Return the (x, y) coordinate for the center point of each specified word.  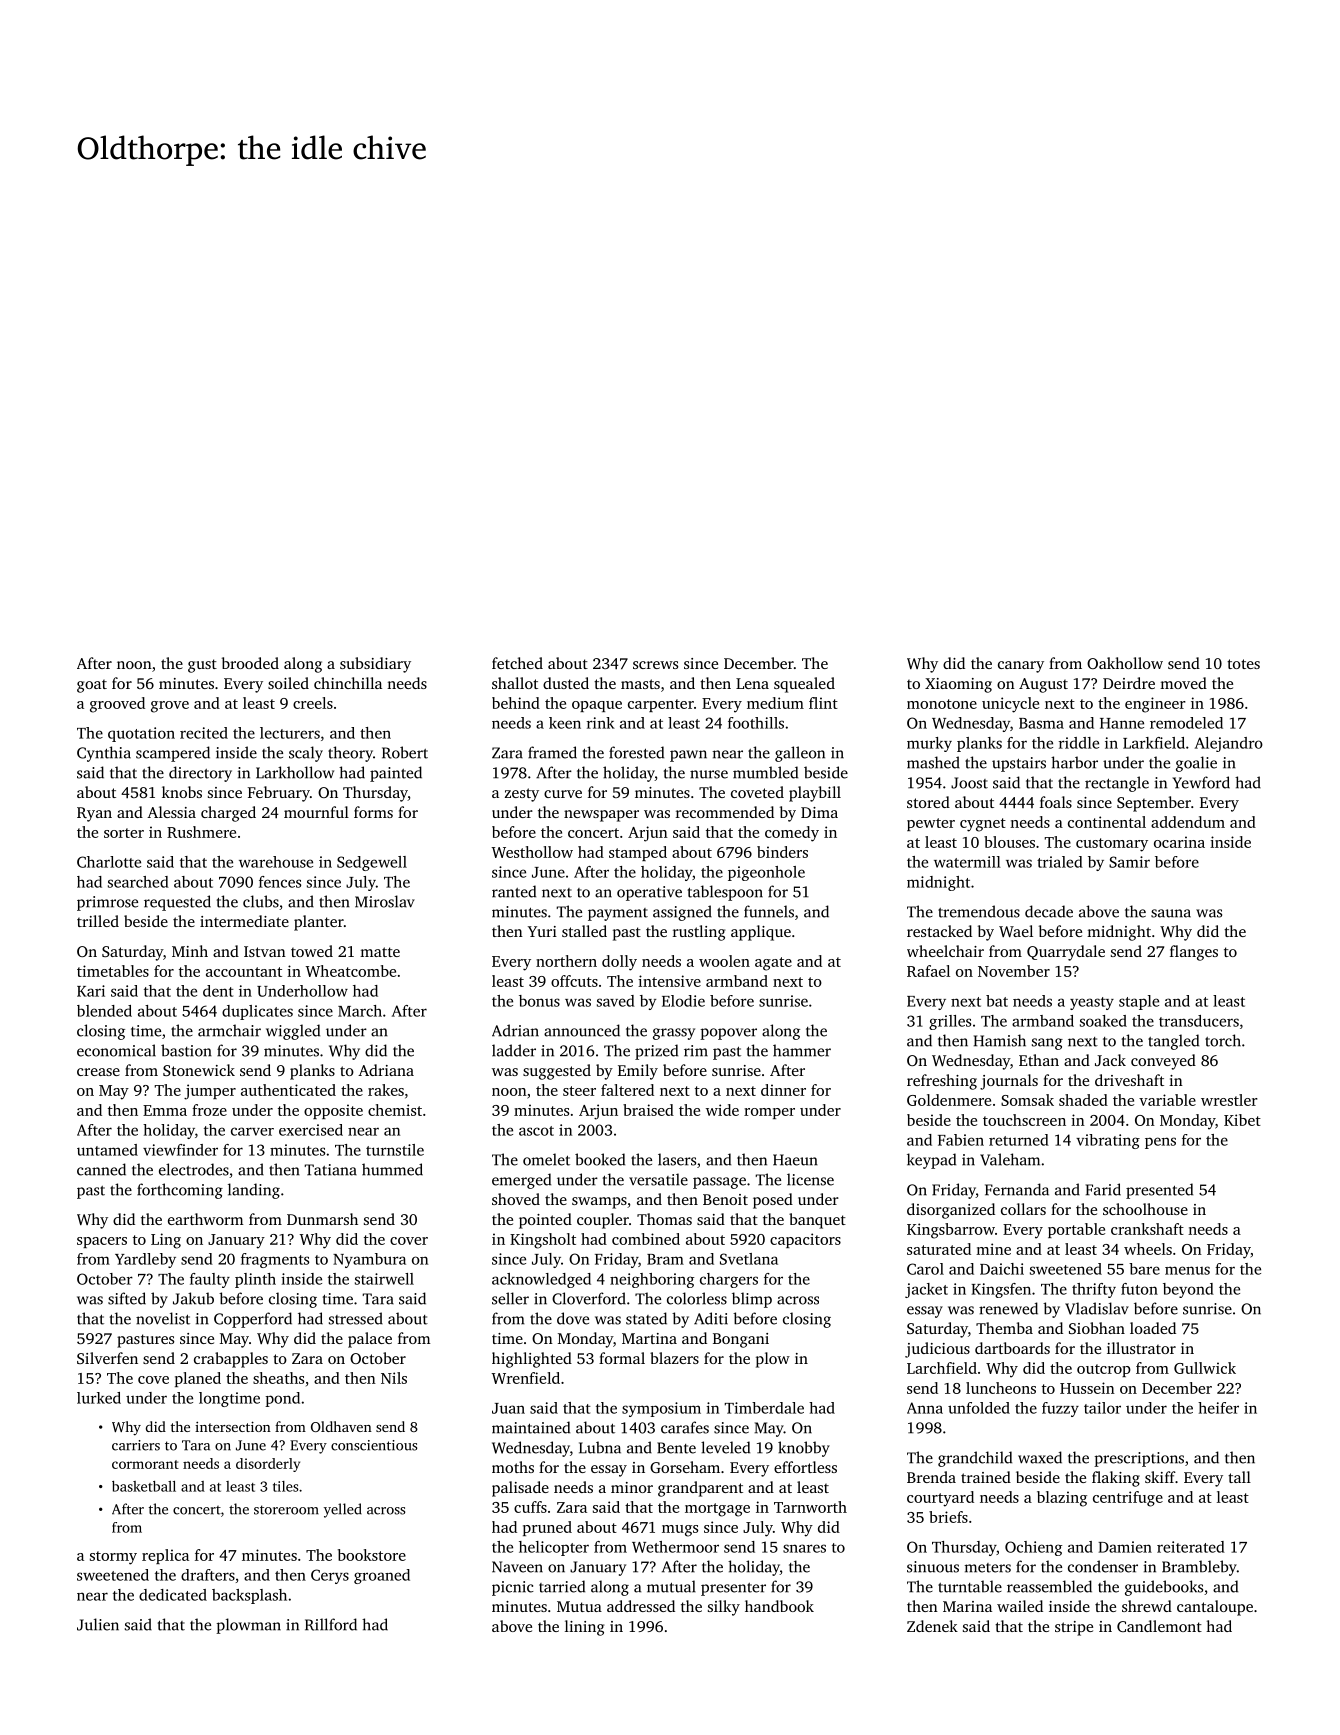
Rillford (331, 1624)
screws (655, 665)
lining (584, 1628)
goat (92, 686)
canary (1021, 667)
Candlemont (1159, 1626)
